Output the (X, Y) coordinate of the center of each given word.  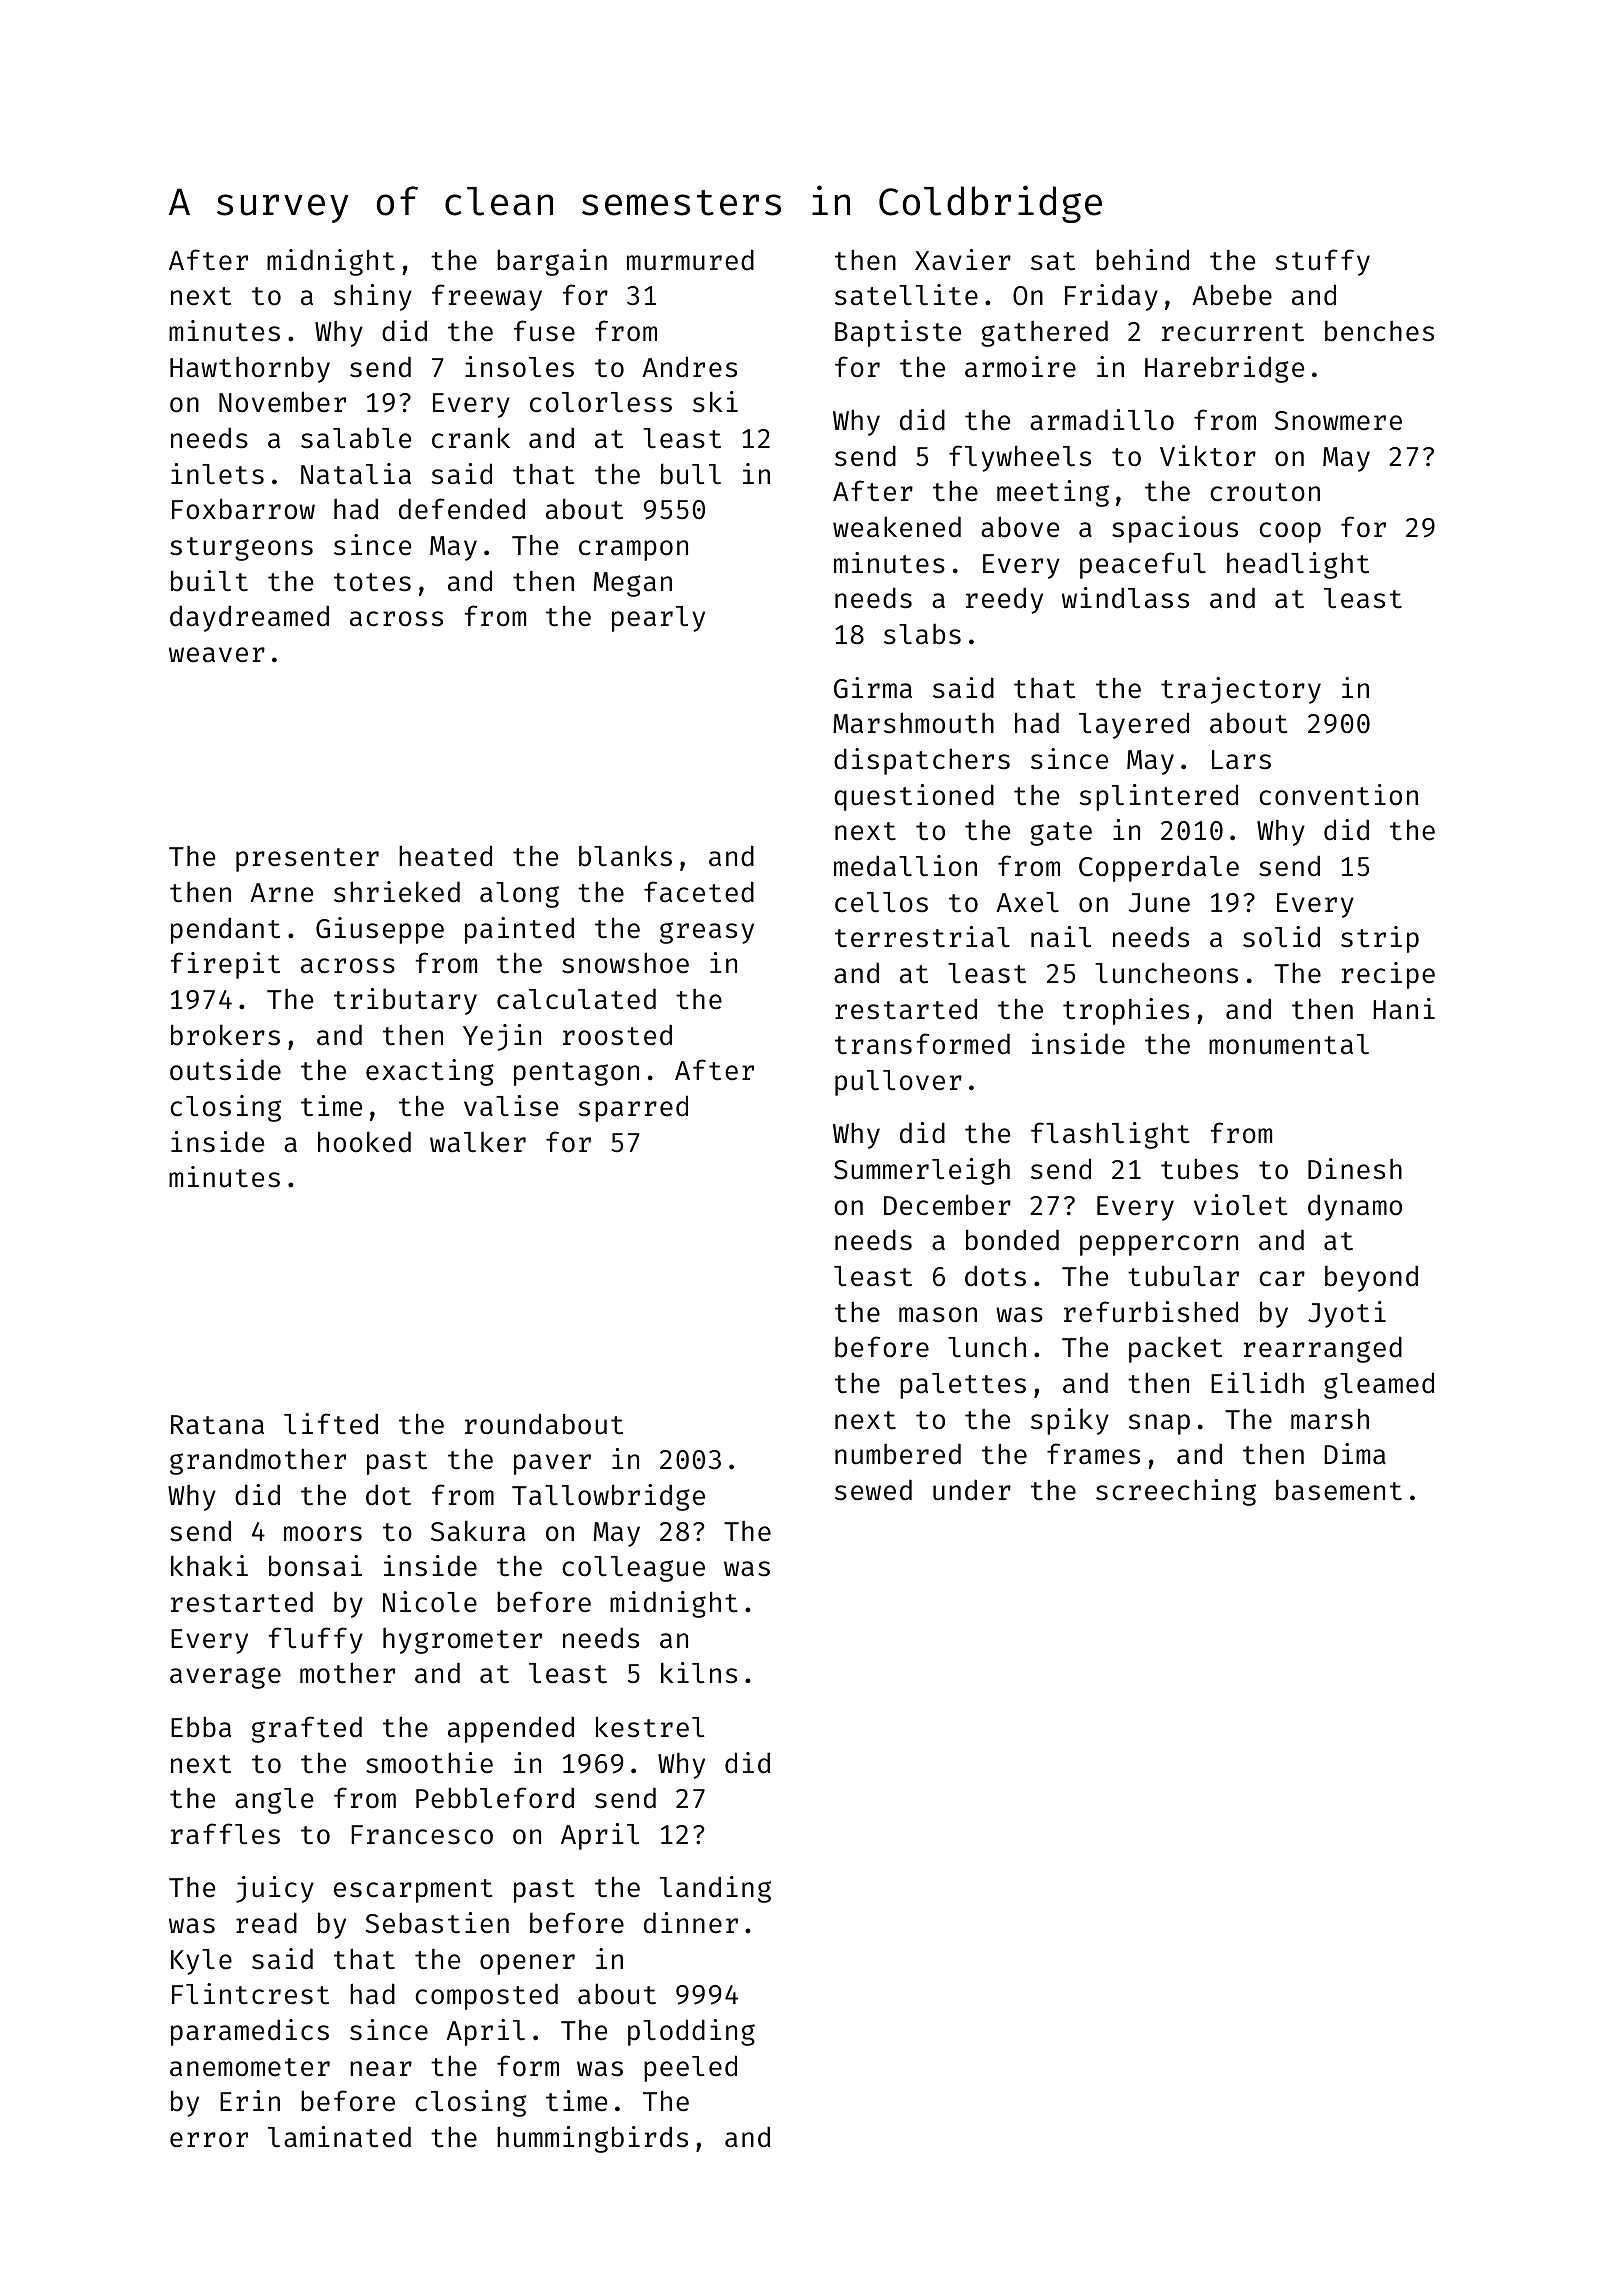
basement (1339, 1490)
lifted (331, 1424)
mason (938, 1315)
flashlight (1110, 1135)
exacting (430, 1072)
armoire (1020, 367)
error (209, 2140)
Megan (633, 584)
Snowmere (1338, 421)
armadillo (1102, 420)
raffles (225, 1834)
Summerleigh (922, 1171)
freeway (487, 297)
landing (715, 1889)
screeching (1176, 1492)
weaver (217, 655)
